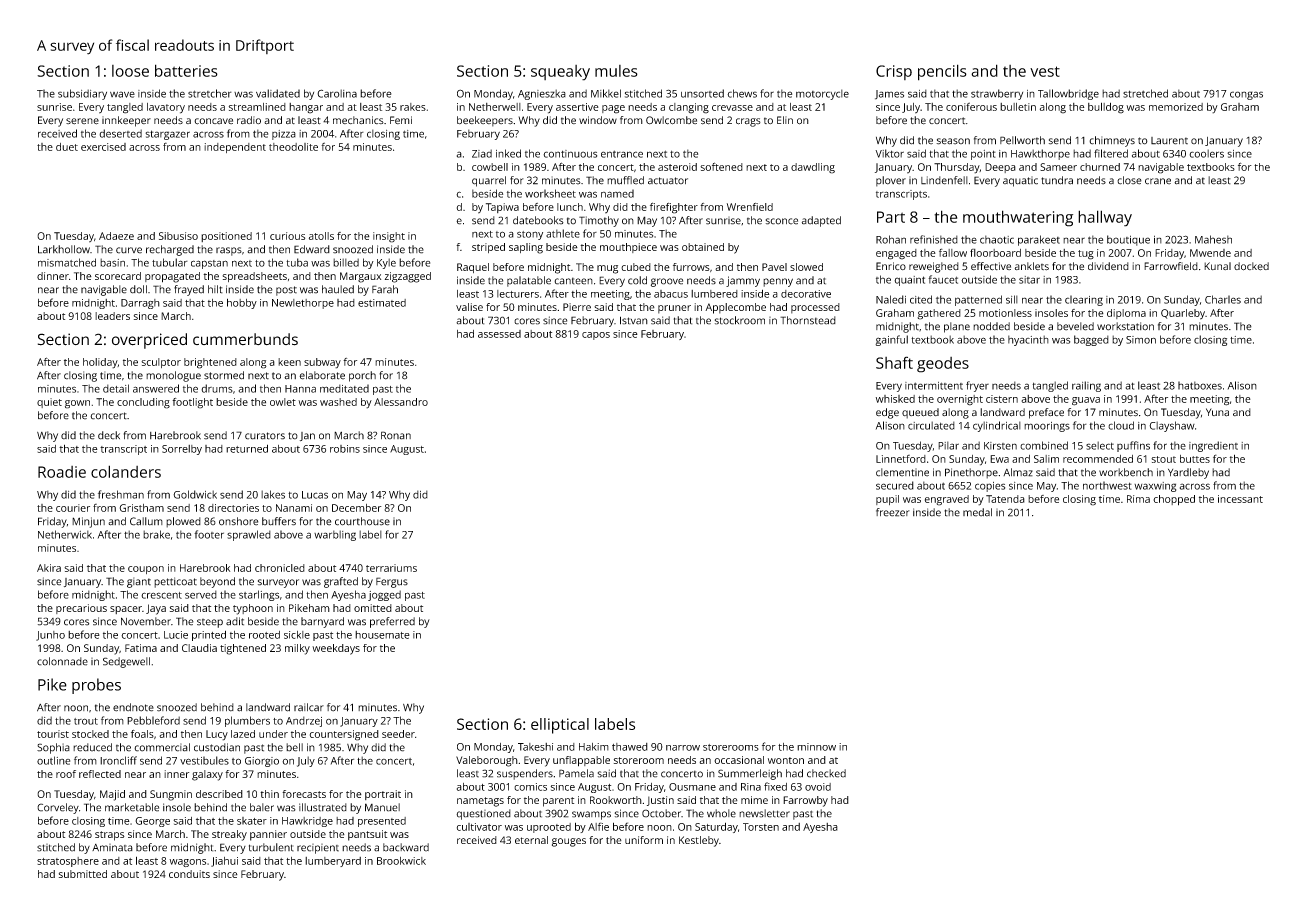  Describe the element at coordinates (816, 747) in the page. I see `minnow` at that location.
